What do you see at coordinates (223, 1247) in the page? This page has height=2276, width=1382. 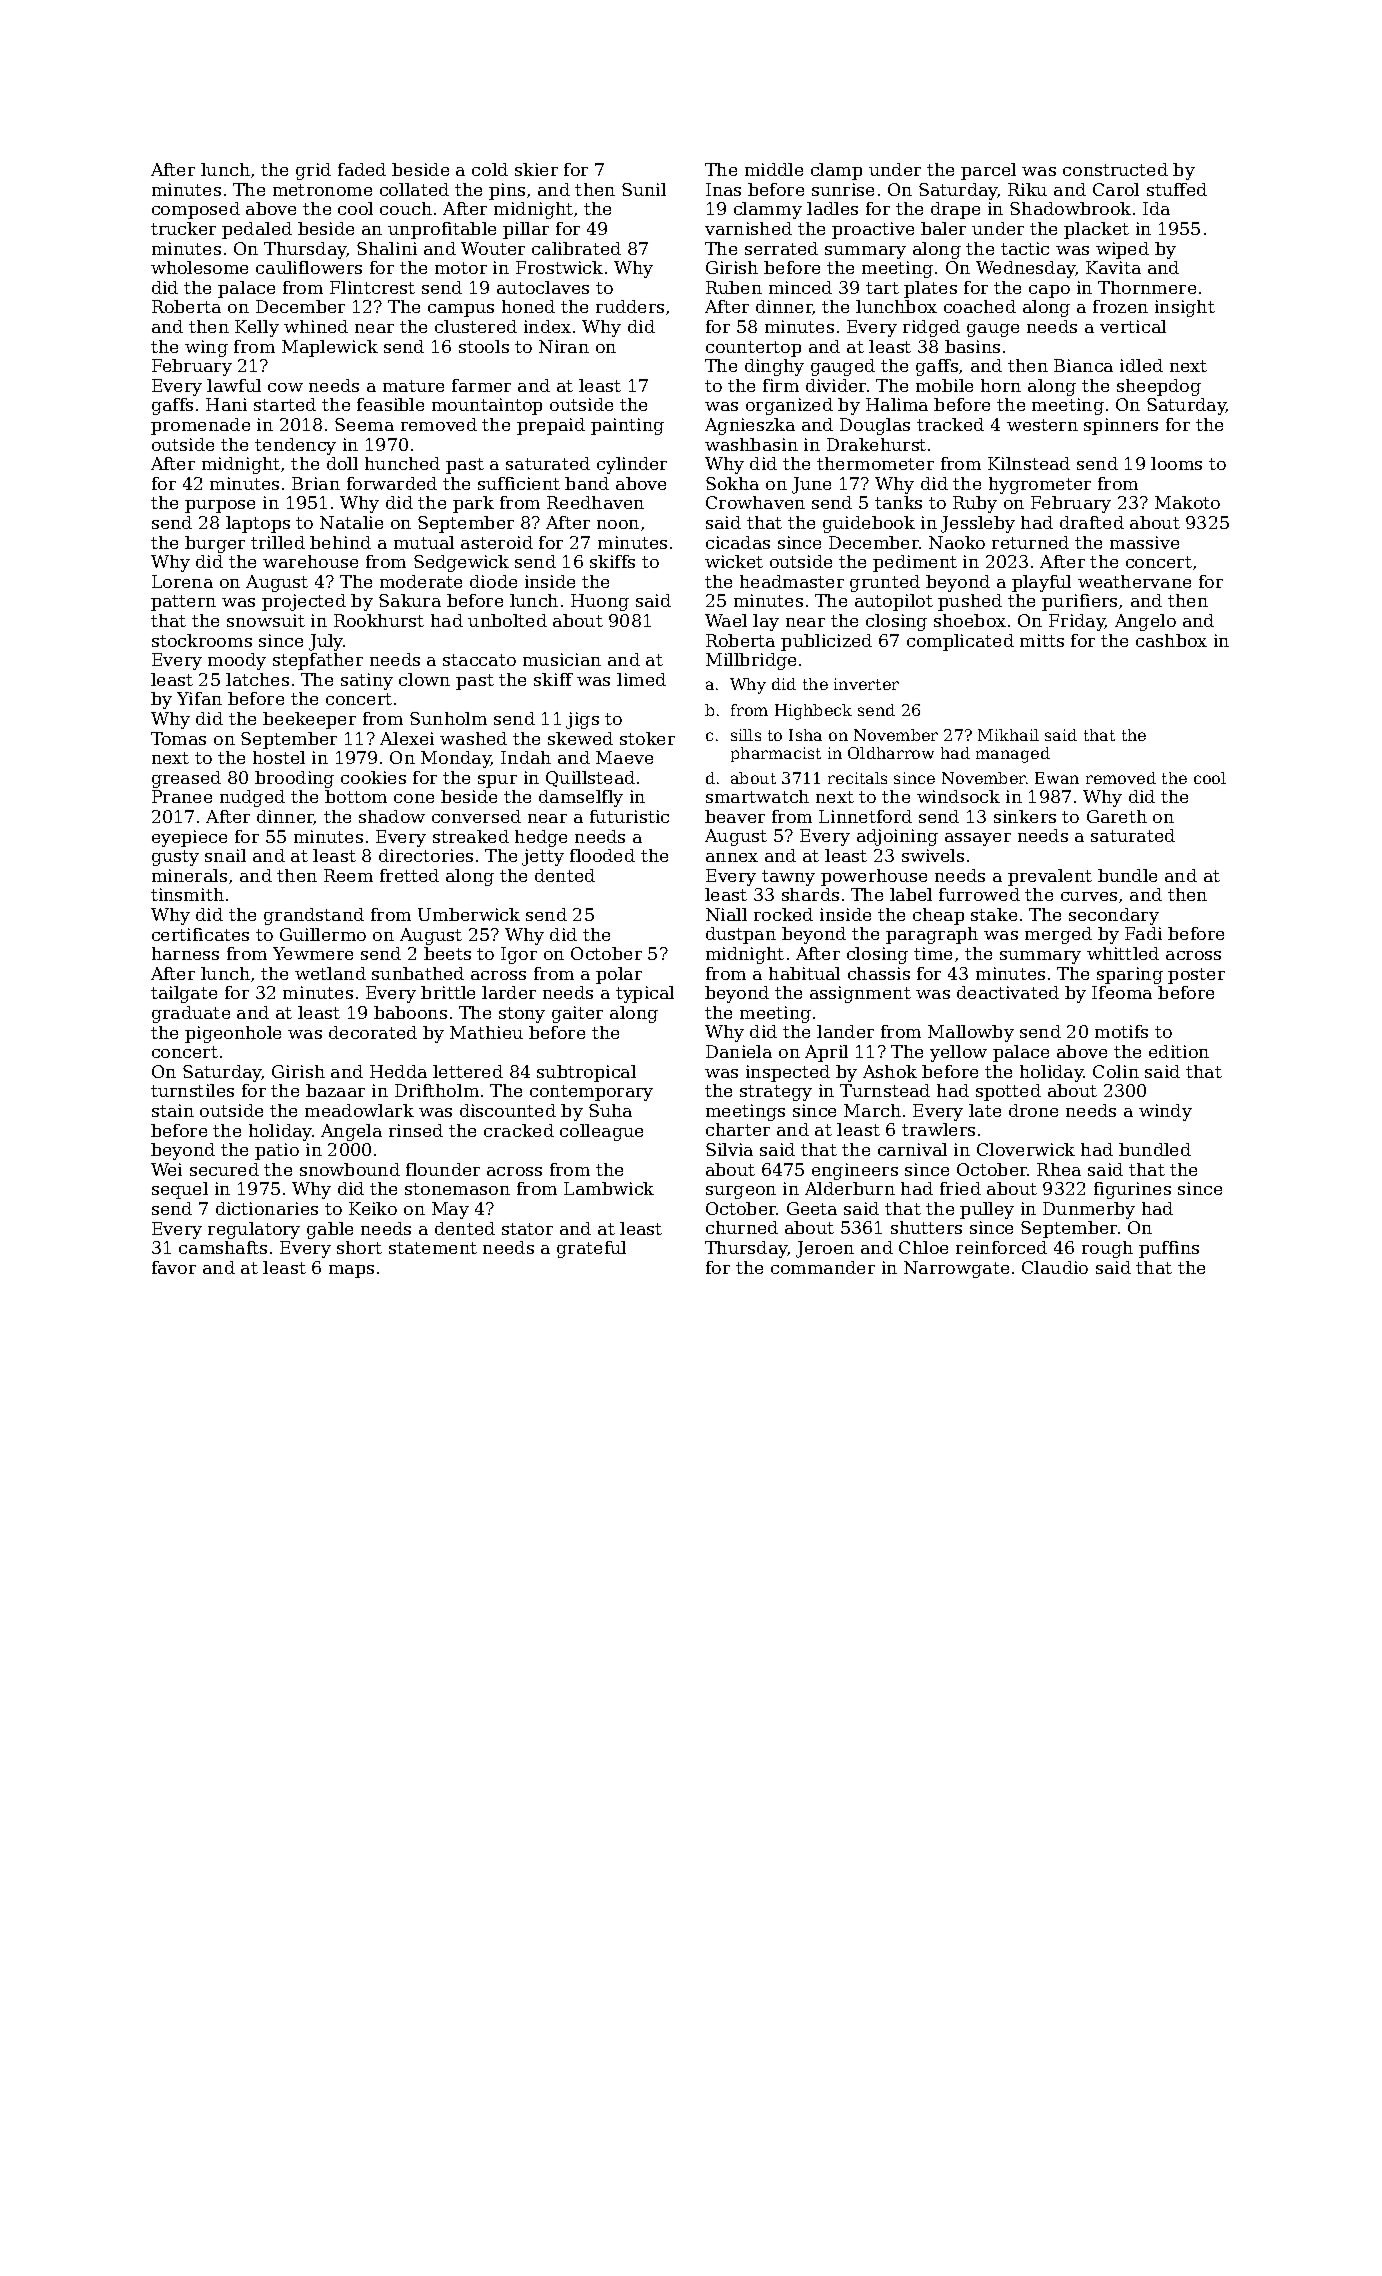 I see `camshafts` at bounding box center [223, 1247].
